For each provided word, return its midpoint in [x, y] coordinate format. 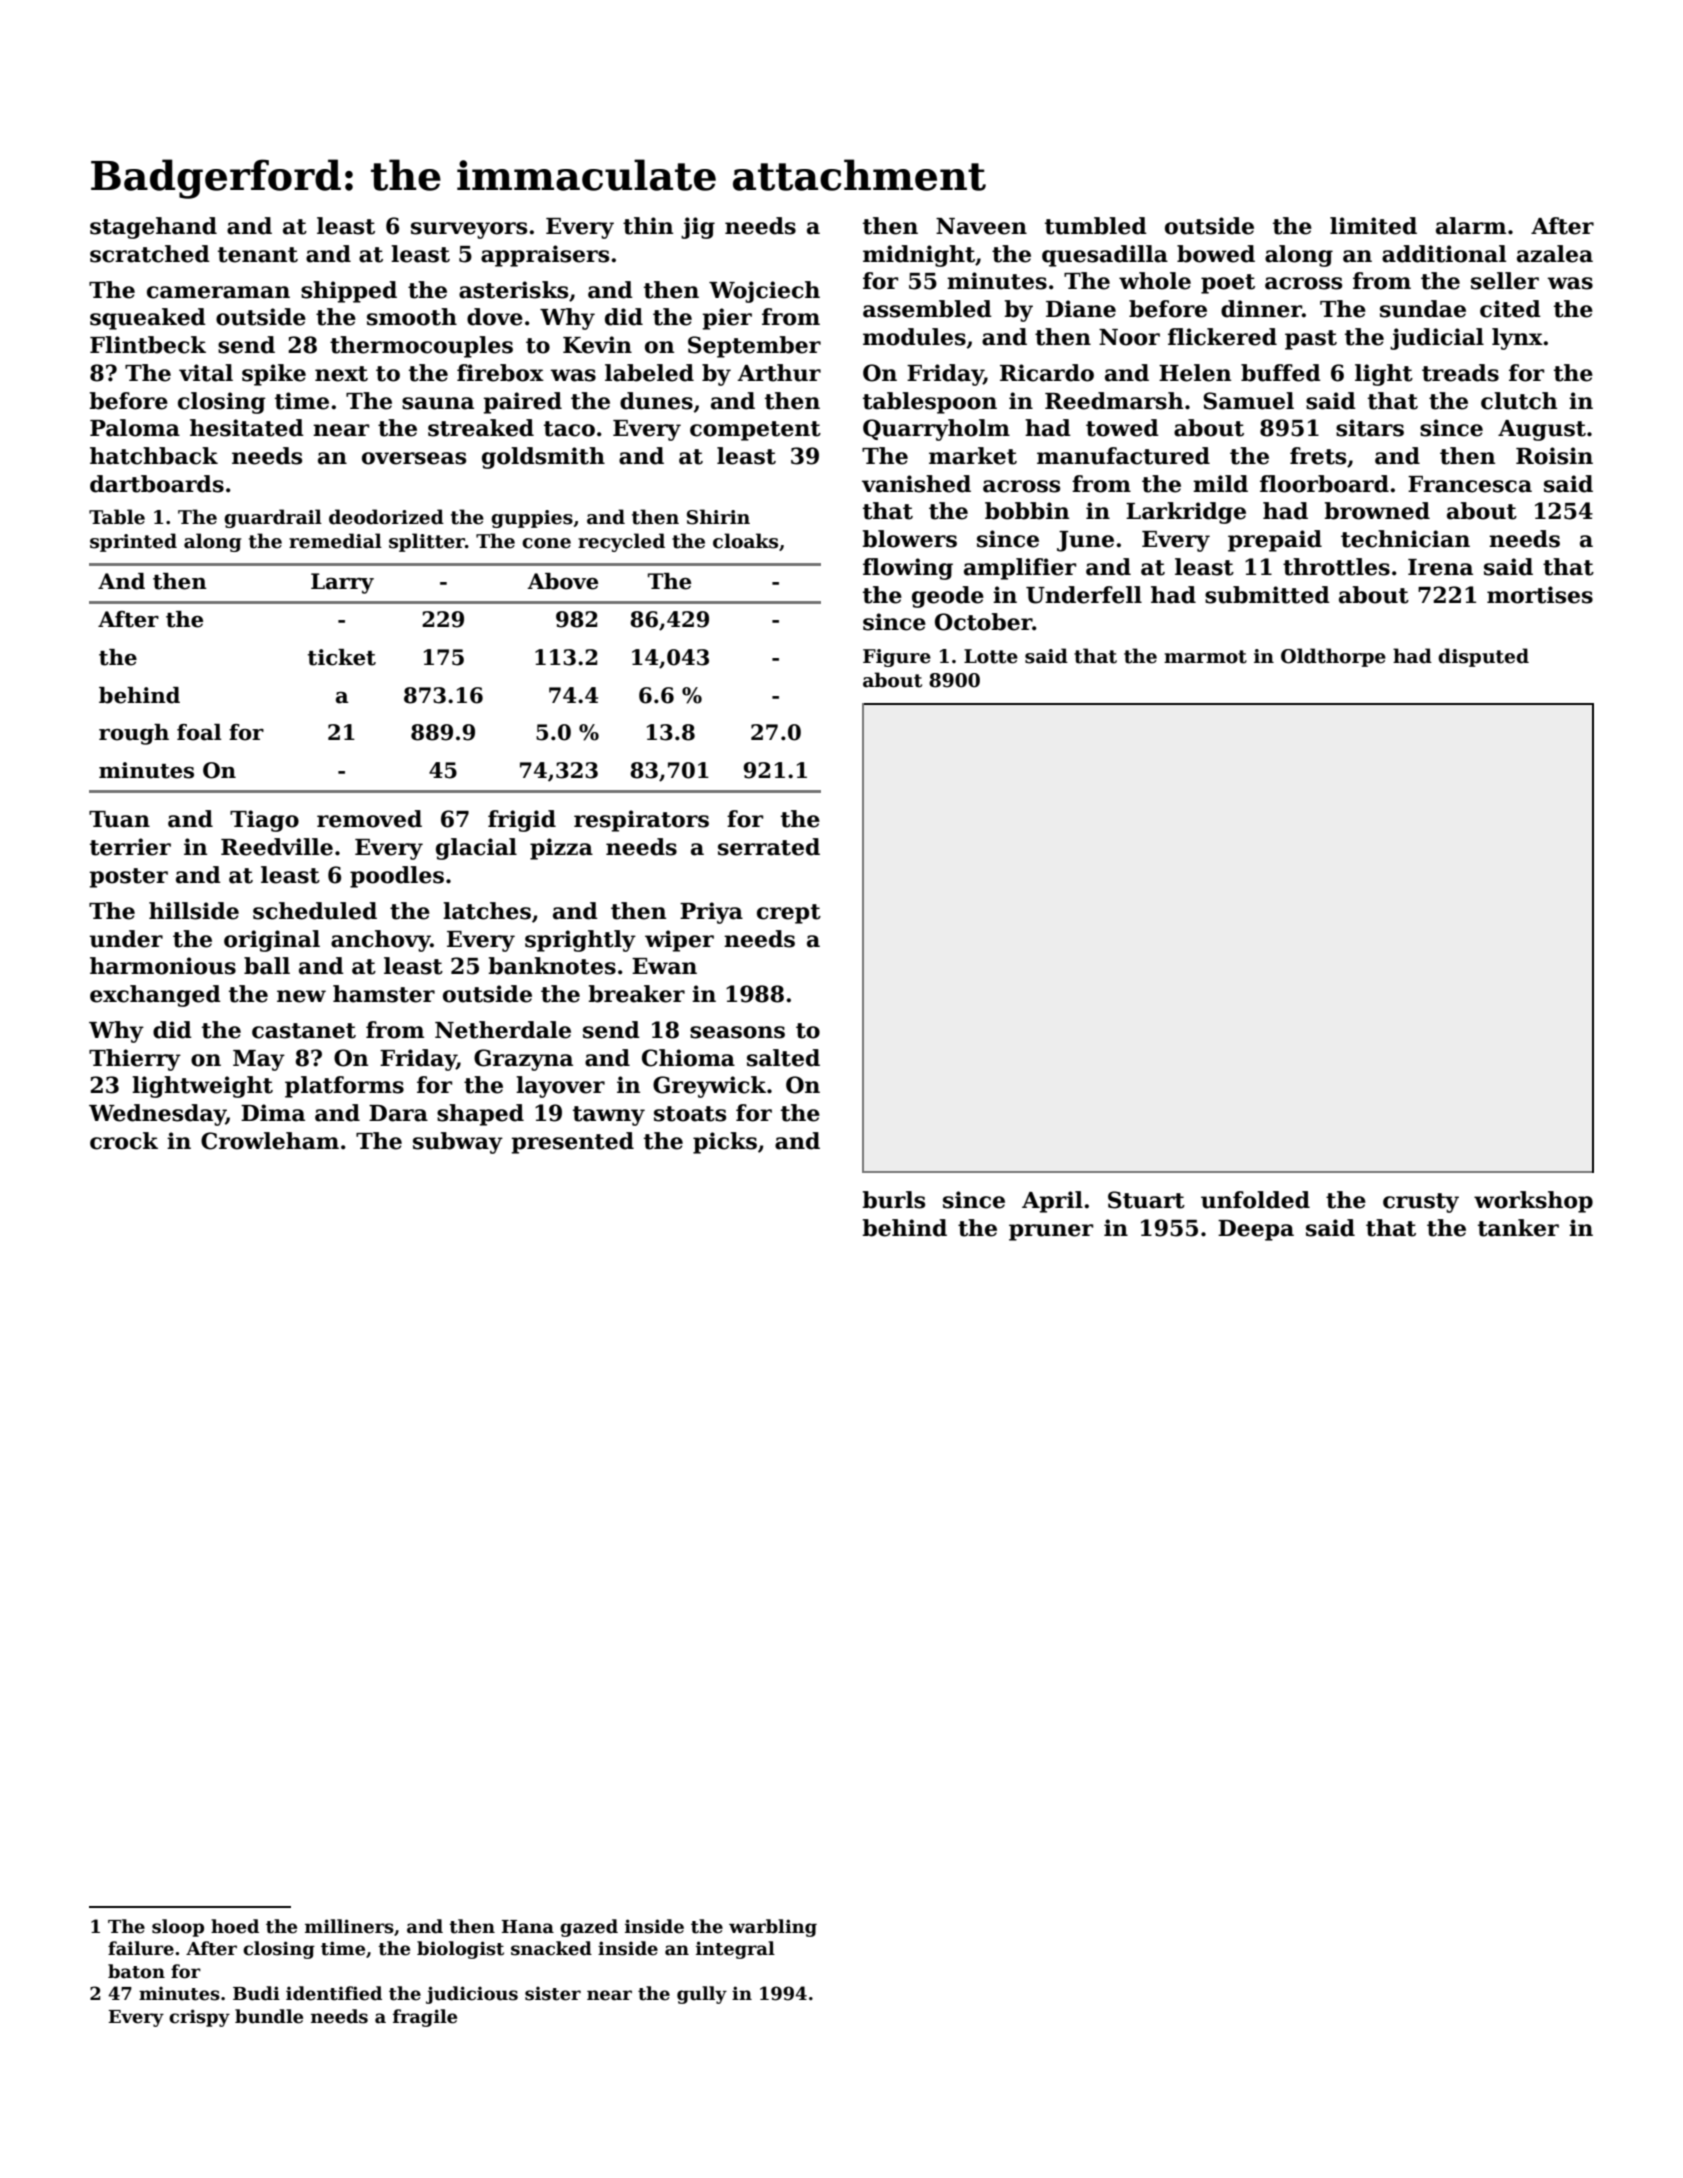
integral [735, 1950]
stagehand [153, 228]
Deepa [1256, 1230]
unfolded [1255, 1200]
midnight [919, 256]
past [1311, 340]
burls [893, 1200]
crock [124, 1141]
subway [458, 1143]
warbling [773, 1928]
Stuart [1146, 1200]
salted [783, 1058]
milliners [349, 1926]
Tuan [119, 819]
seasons [737, 1032]
